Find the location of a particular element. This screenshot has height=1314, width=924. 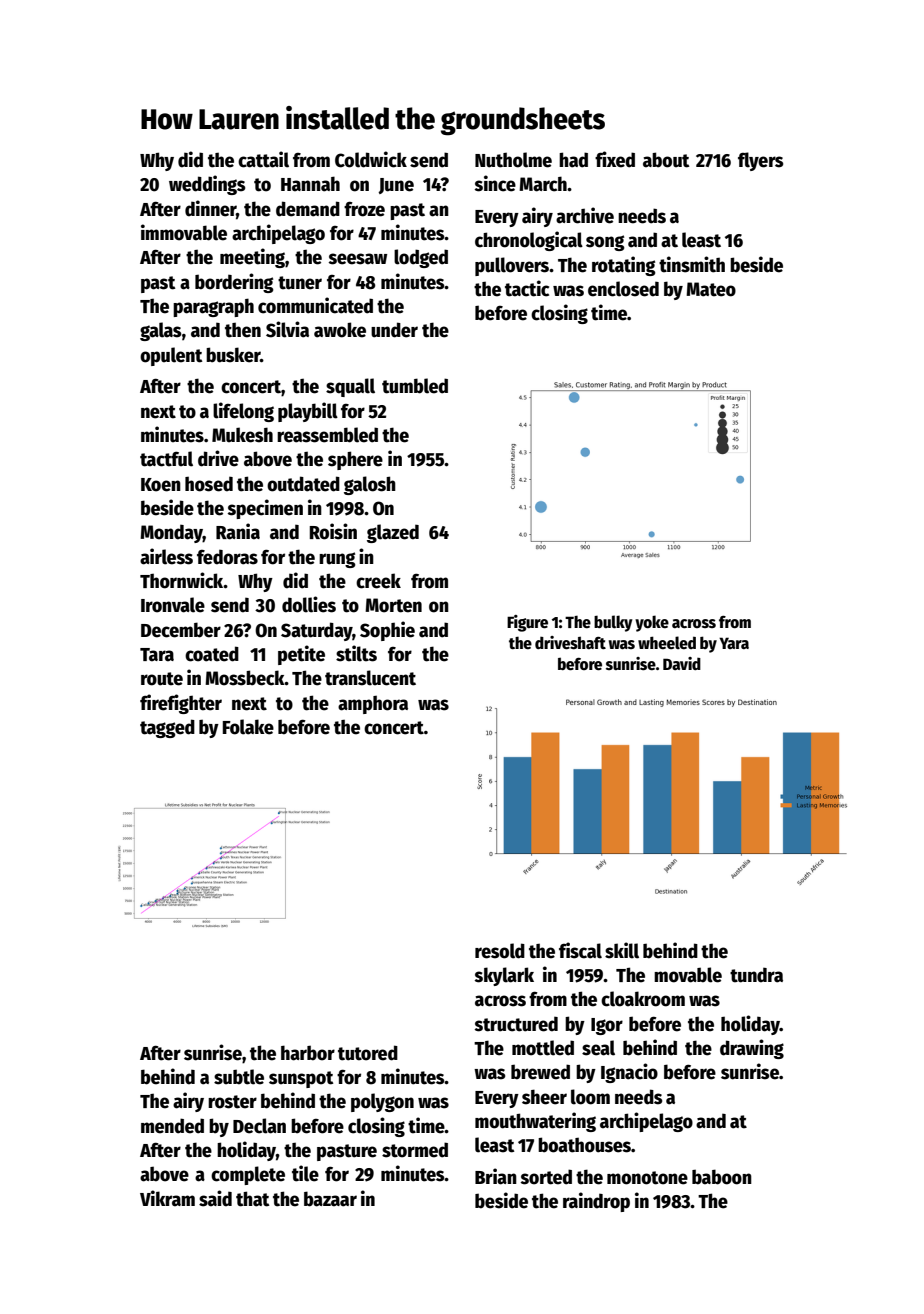

Nutholme is located at coordinates (513, 160).
